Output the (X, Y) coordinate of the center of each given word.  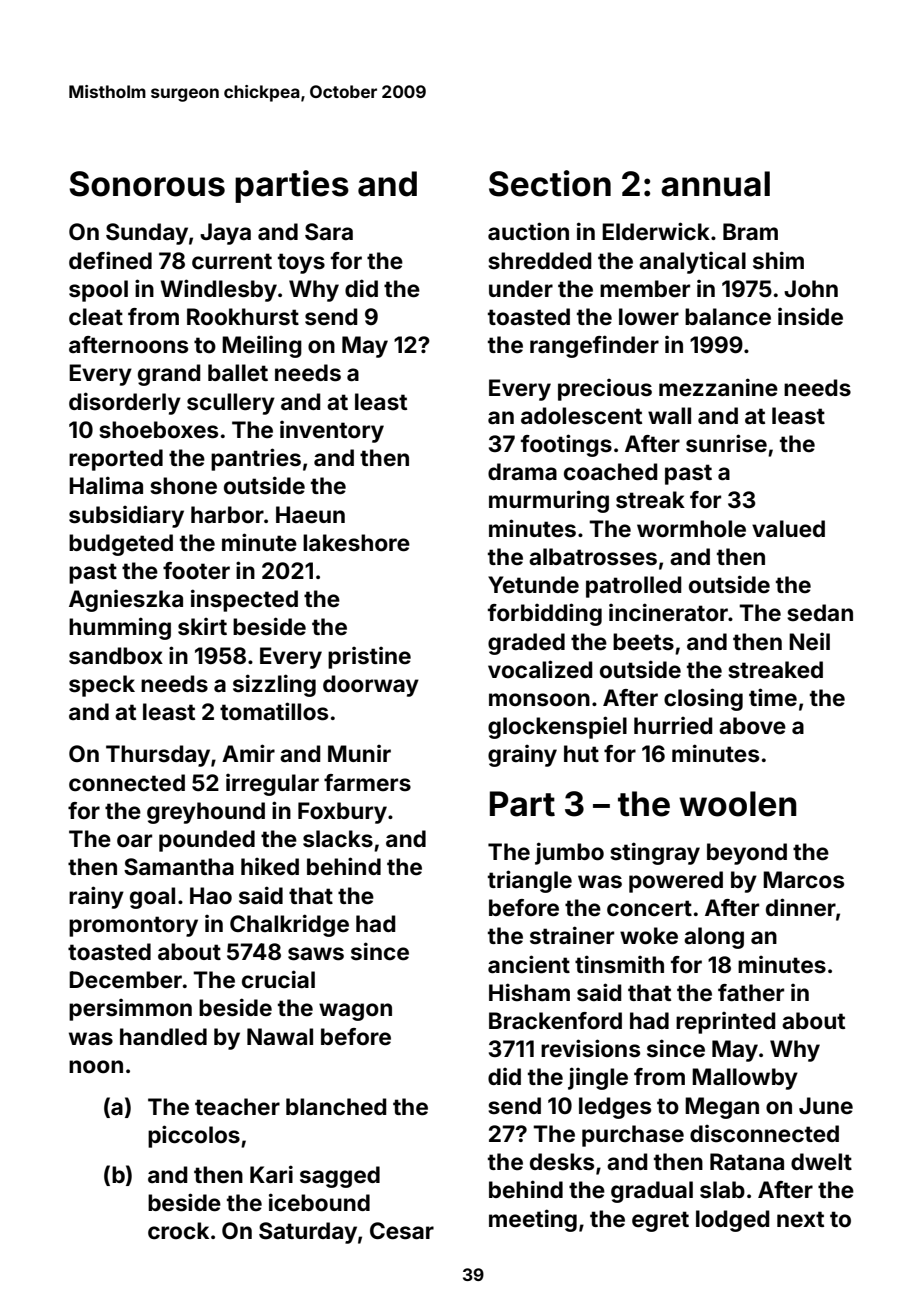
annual (715, 184)
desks (562, 1162)
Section (550, 183)
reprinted (725, 1023)
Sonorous (147, 184)
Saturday (308, 1233)
